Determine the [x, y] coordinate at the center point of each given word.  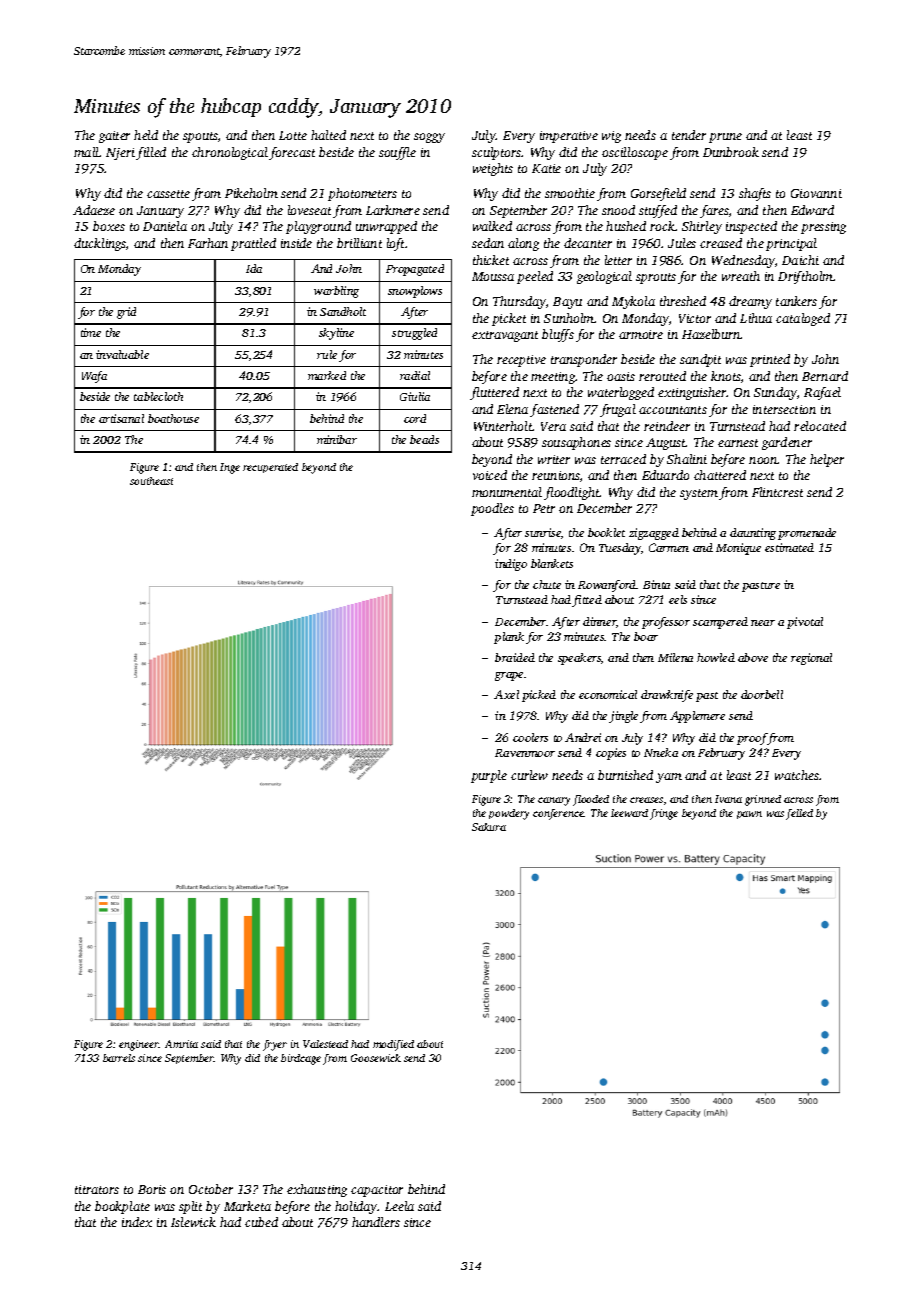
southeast [151, 481]
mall [86, 152]
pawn [749, 815]
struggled [414, 334]
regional [811, 659]
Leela [399, 1206]
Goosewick [376, 1058]
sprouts [656, 278]
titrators [97, 1189]
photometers [362, 194]
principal [791, 244]
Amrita [181, 1044]
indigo [511, 565]
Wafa [94, 377]
